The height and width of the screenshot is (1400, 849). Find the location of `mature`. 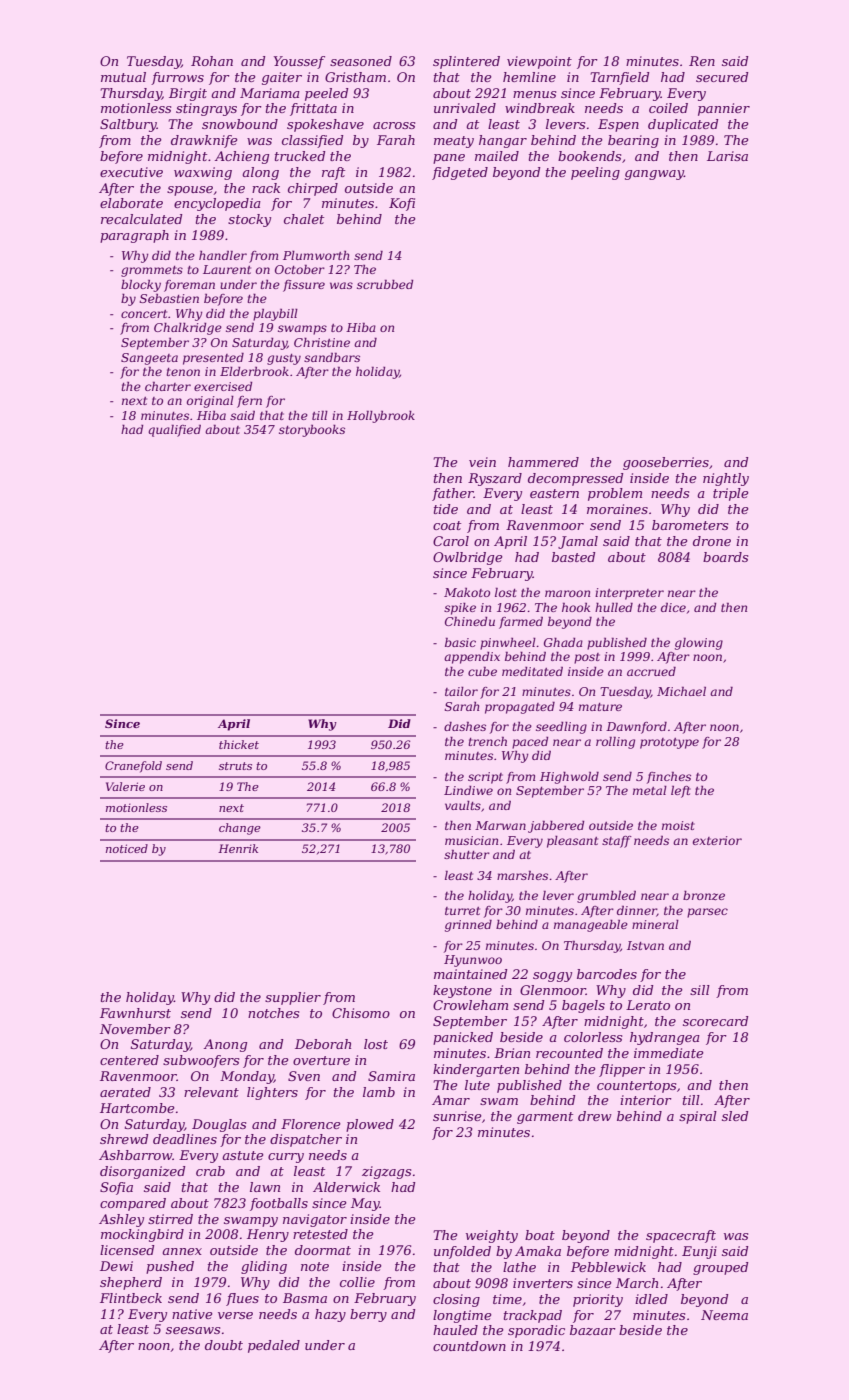

mature is located at coordinates (600, 707).
